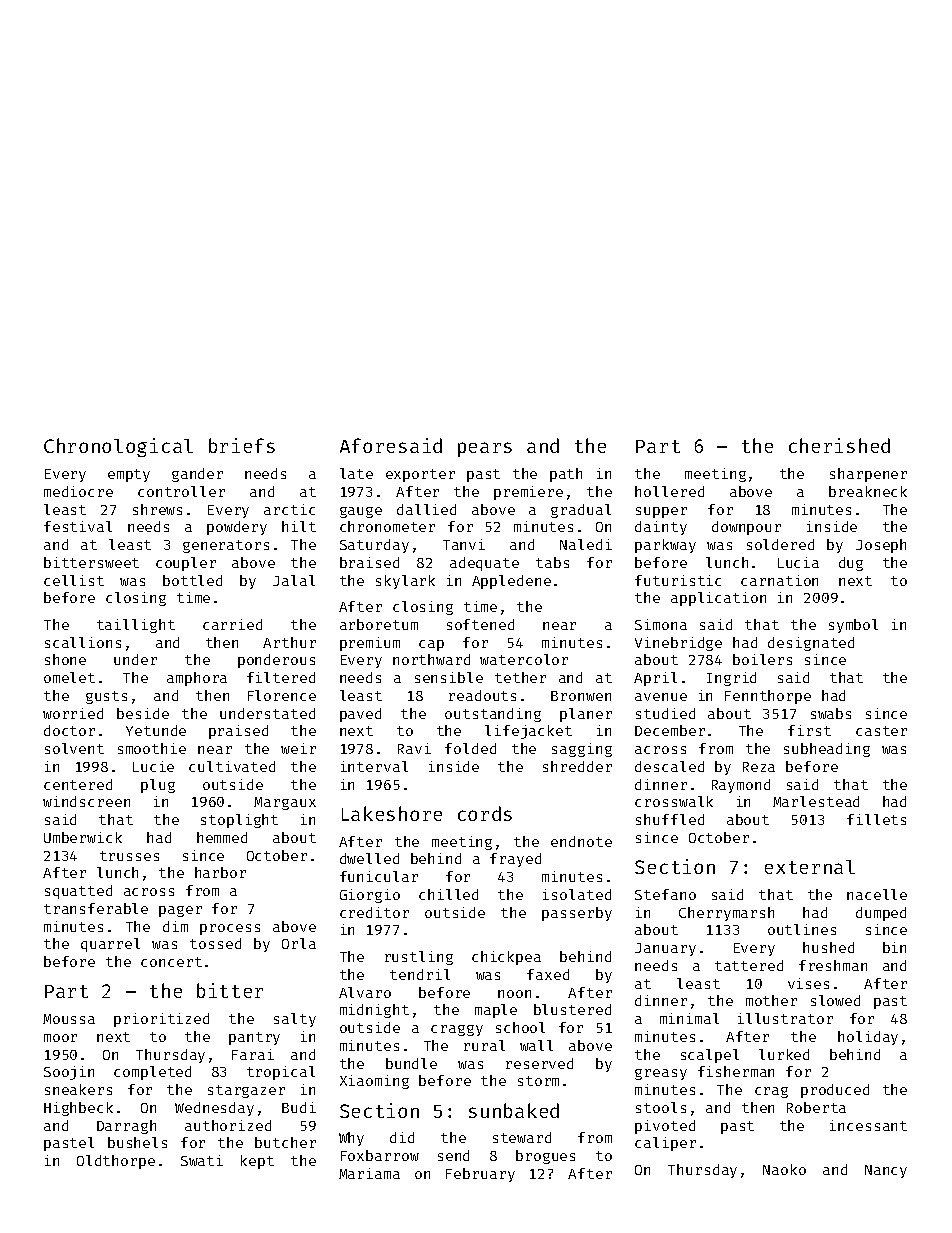 The width and height of the screenshot is (952, 1233). I want to click on February, so click(480, 1175).
